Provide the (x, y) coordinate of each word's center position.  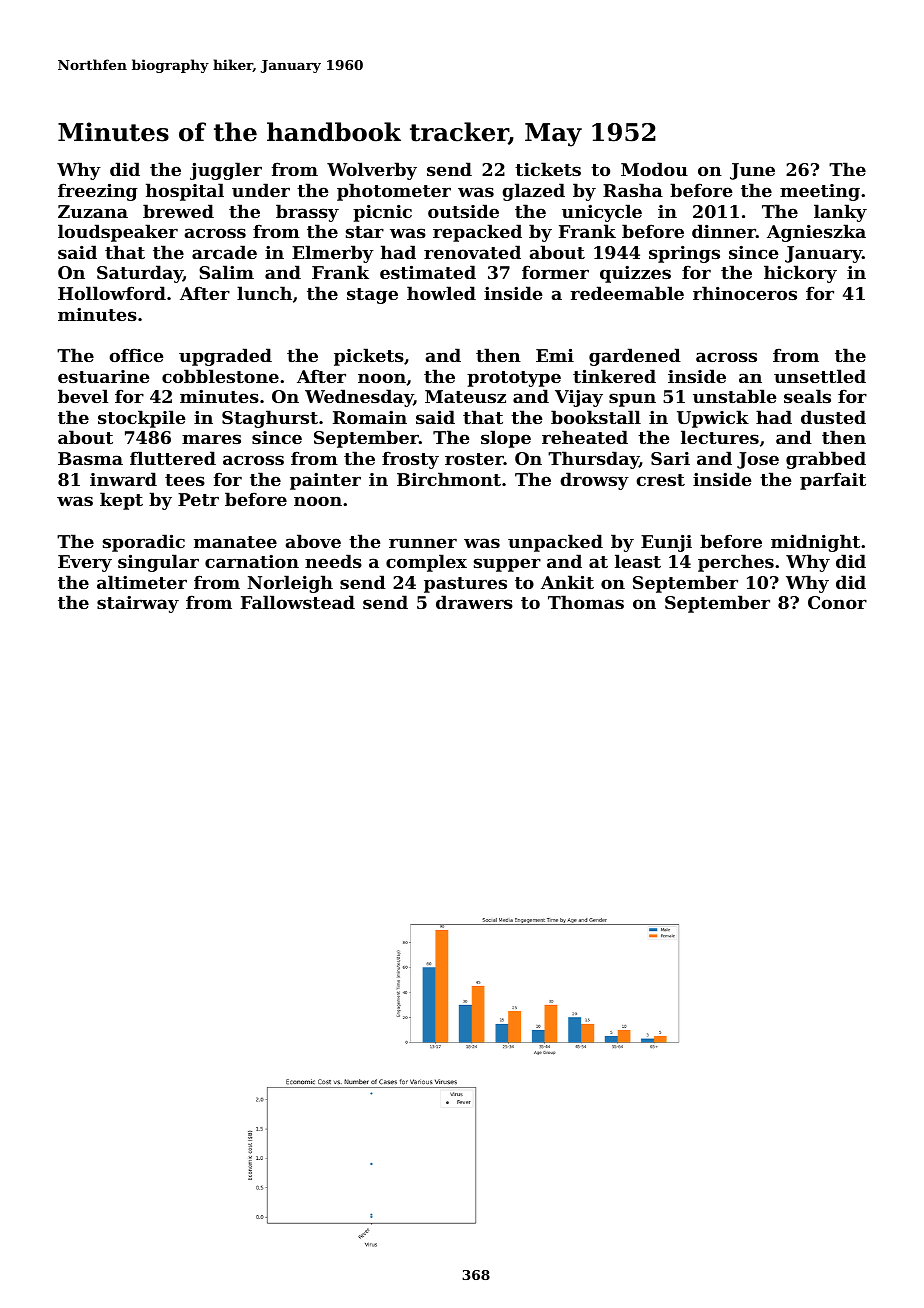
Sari (670, 458)
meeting (820, 192)
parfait (833, 481)
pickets (369, 357)
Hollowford (112, 293)
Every (85, 563)
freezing (98, 192)
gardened (635, 357)
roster (474, 459)
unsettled (820, 376)
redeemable (627, 293)
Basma (90, 458)
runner (423, 543)
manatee (235, 542)
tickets (548, 169)
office (136, 355)
